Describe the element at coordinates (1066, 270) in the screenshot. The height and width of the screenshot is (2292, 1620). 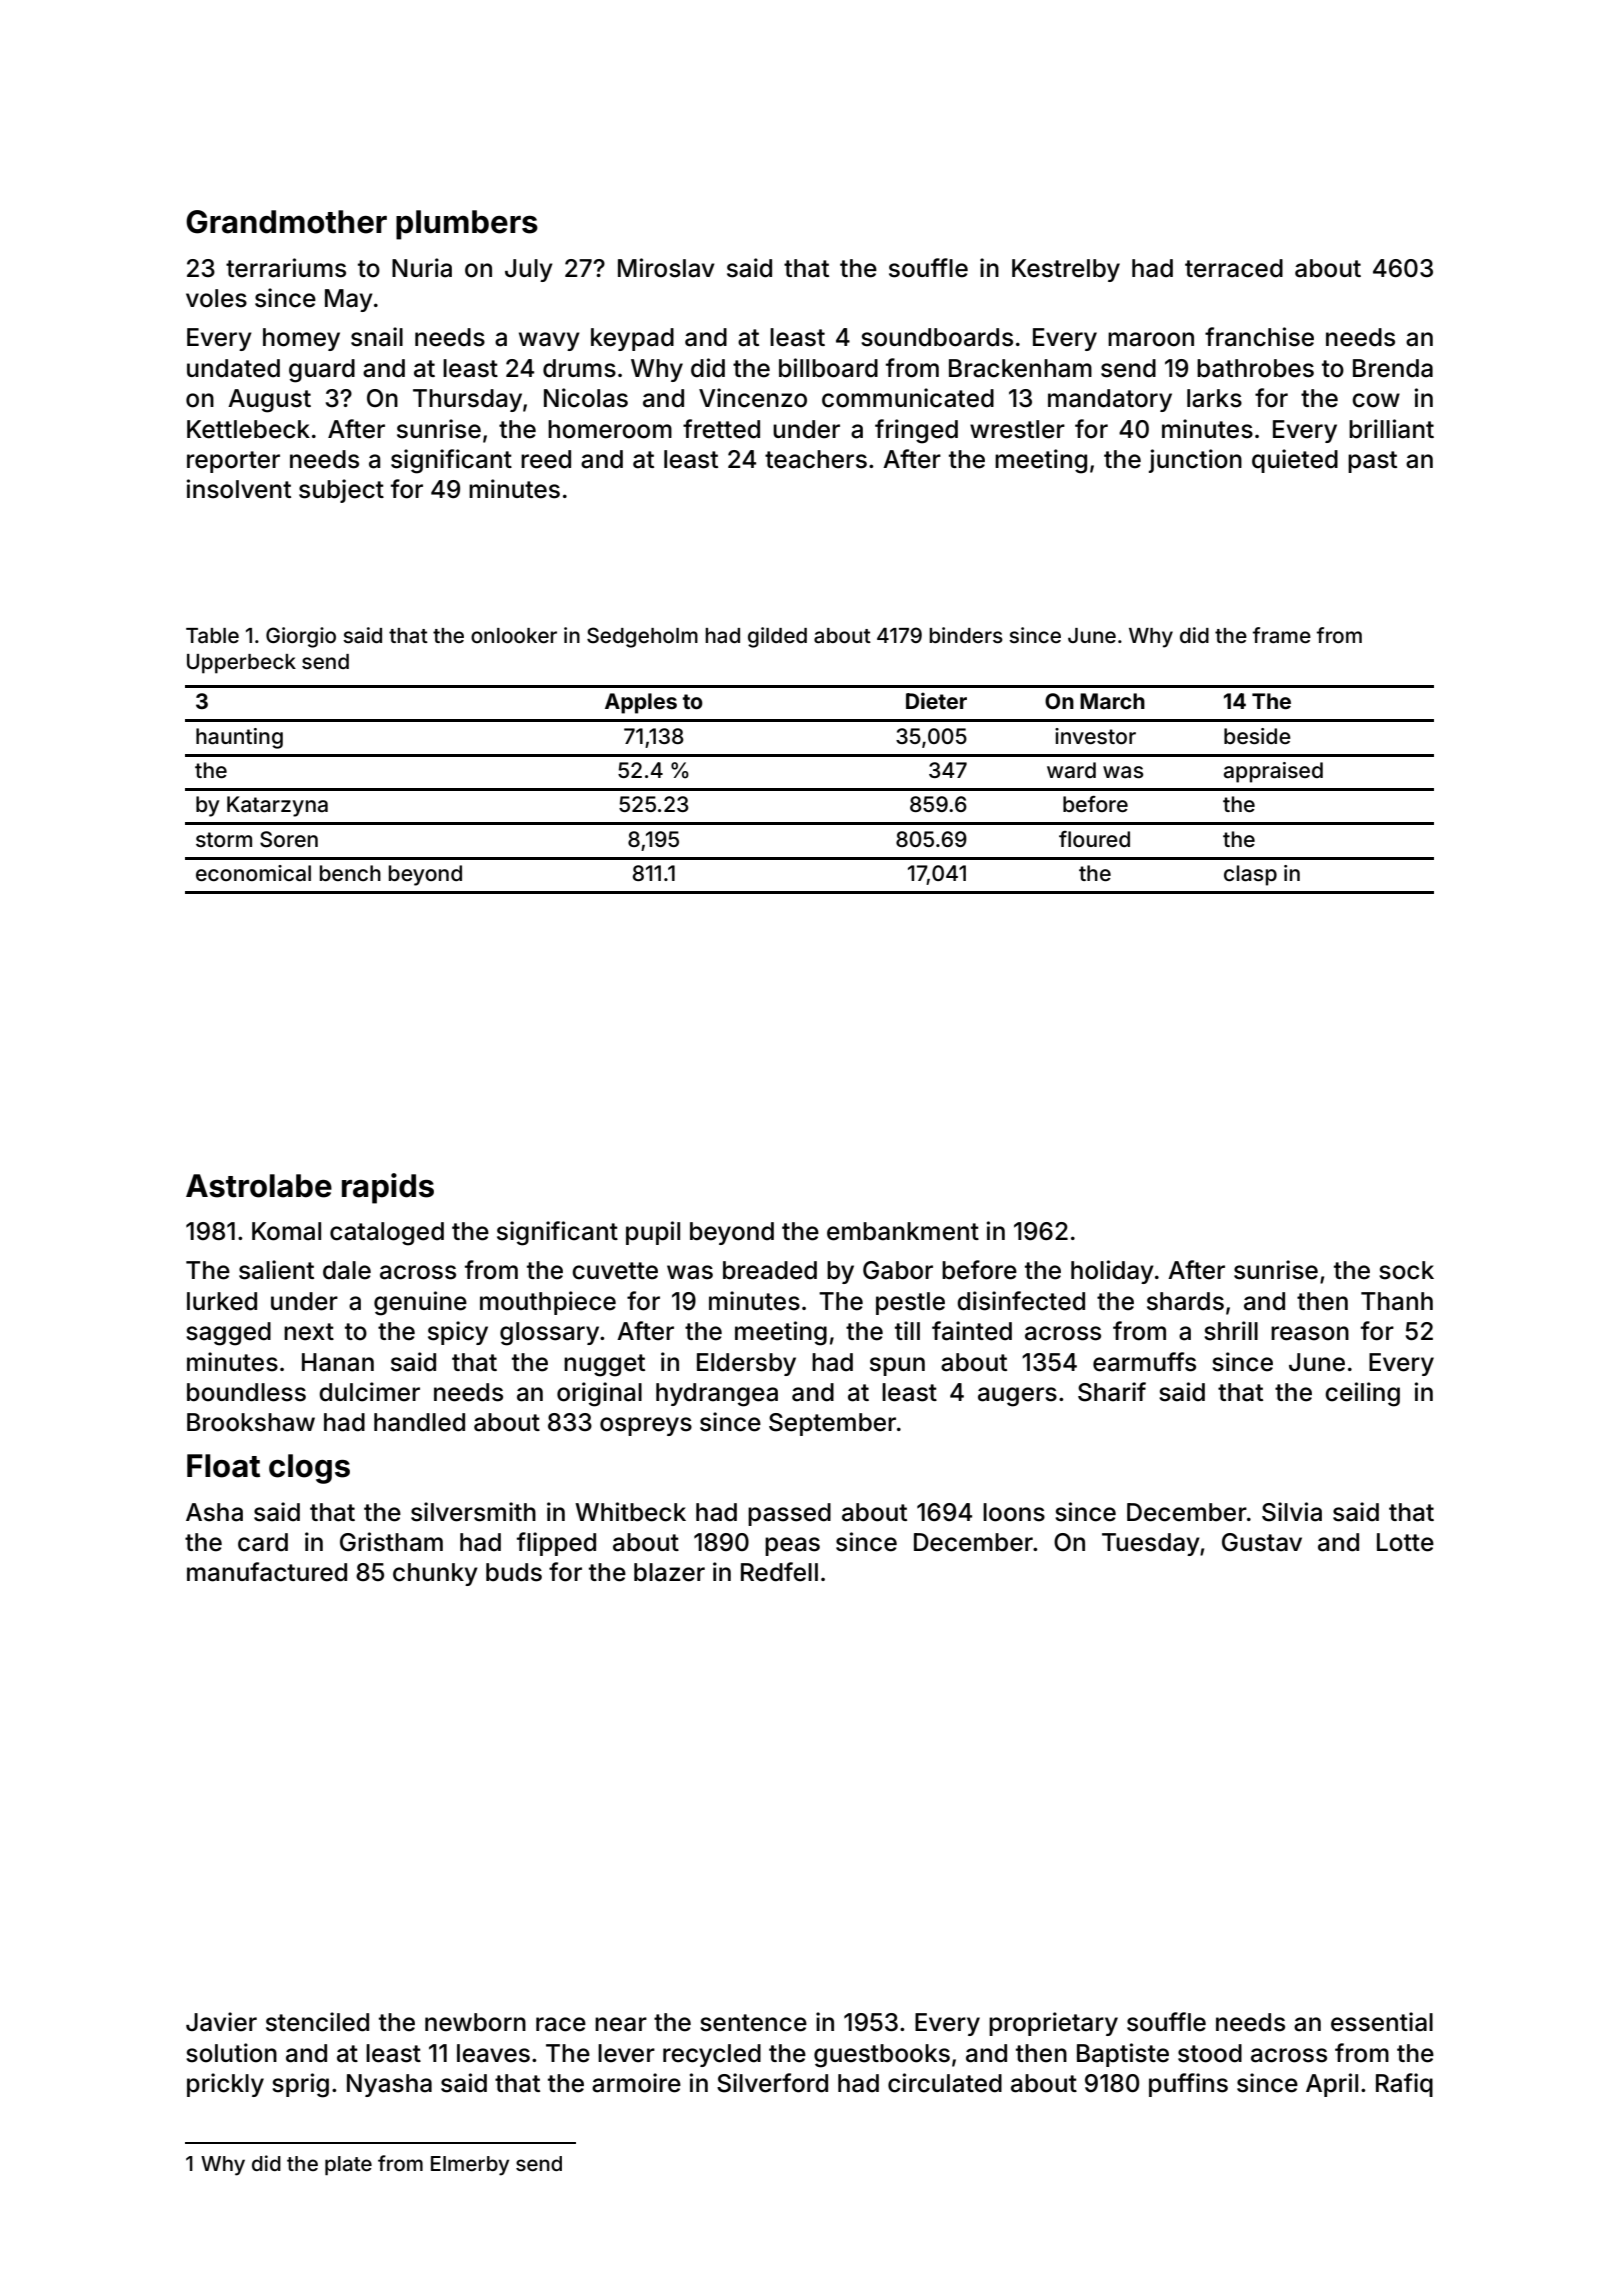
I see `Kestrelby` at that location.
